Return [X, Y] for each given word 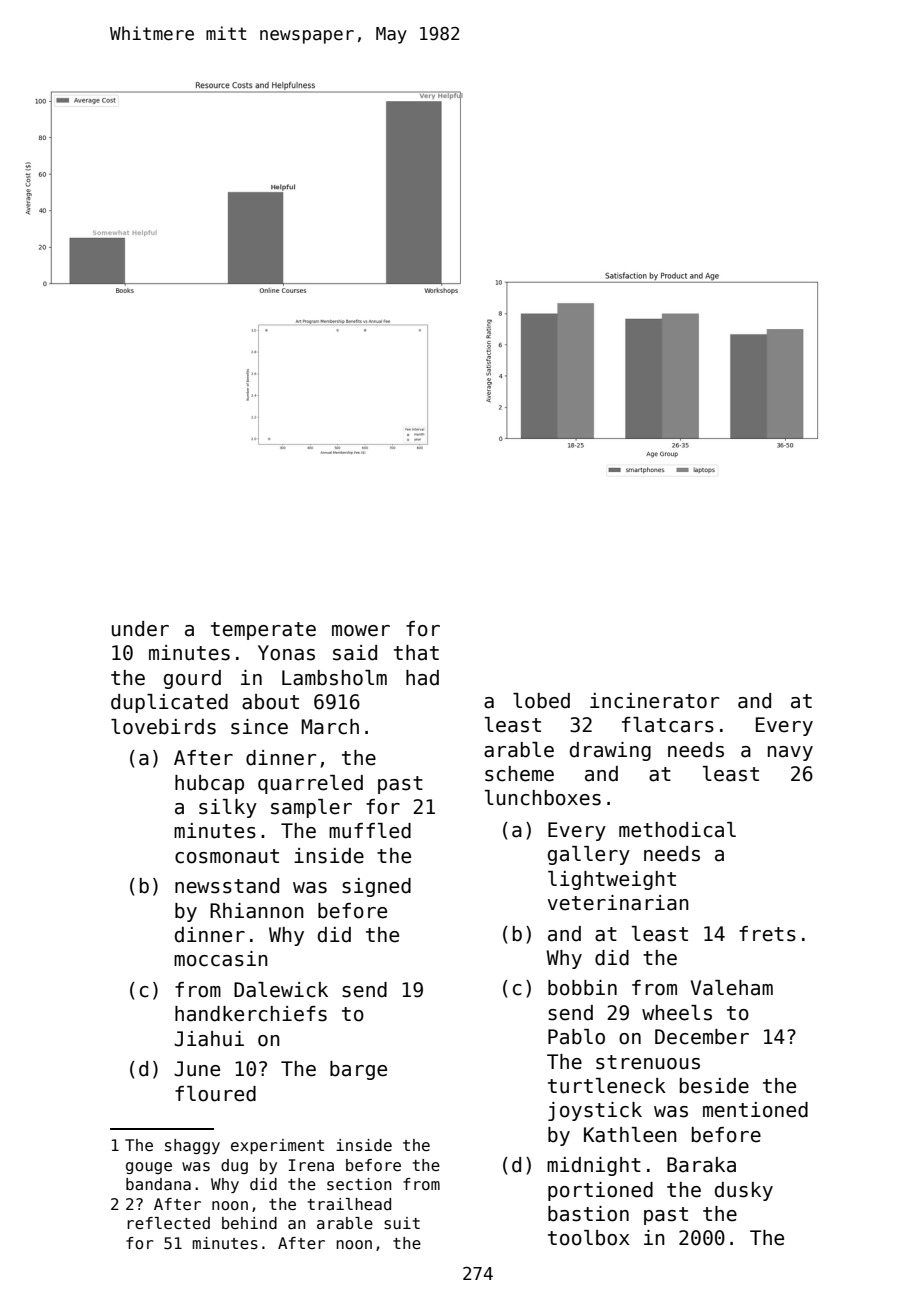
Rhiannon [257, 911]
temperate [263, 631]
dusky [744, 1191]
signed [376, 887]
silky [228, 808]
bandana [158, 1184]
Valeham [732, 988]
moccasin [221, 959]
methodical [677, 830]
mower [361, 631]
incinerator [655, 701]
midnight [594, 1166]
